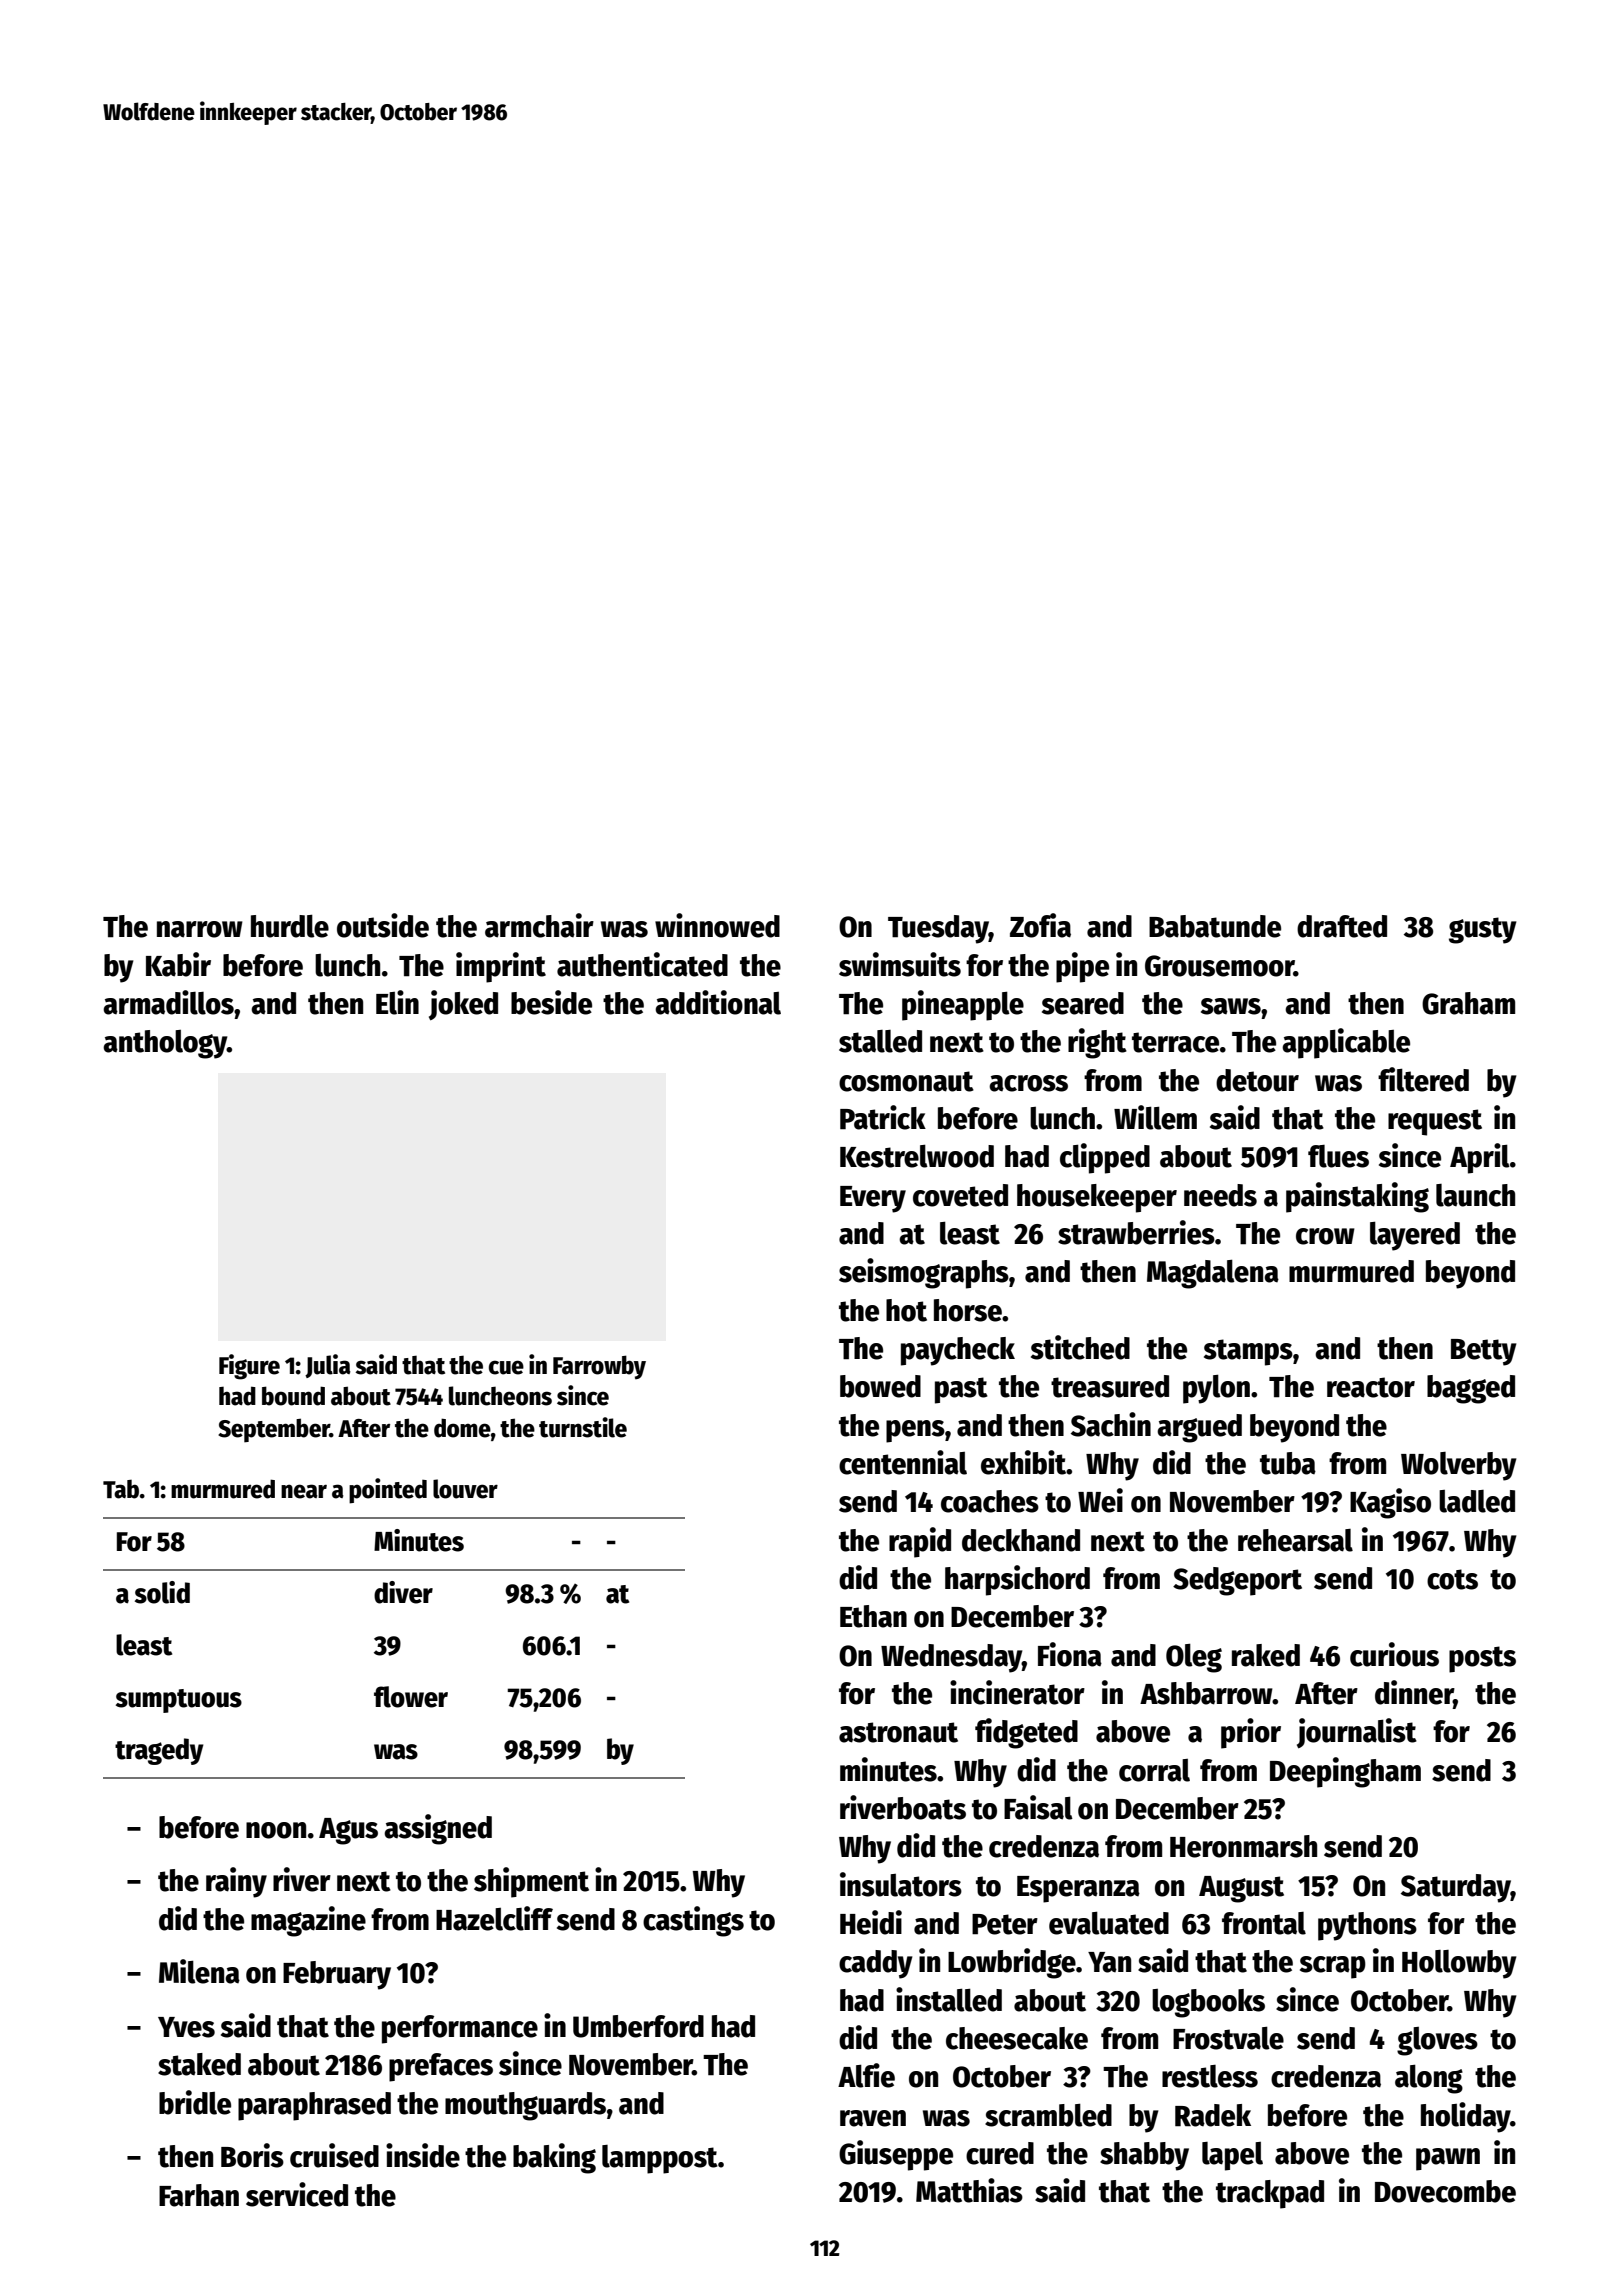 Image resolution: width=1620 pixels, height=2292 pixels. Describe the element at coordinates (403, 1592) in the screenshot. I see `diver` at that location.
